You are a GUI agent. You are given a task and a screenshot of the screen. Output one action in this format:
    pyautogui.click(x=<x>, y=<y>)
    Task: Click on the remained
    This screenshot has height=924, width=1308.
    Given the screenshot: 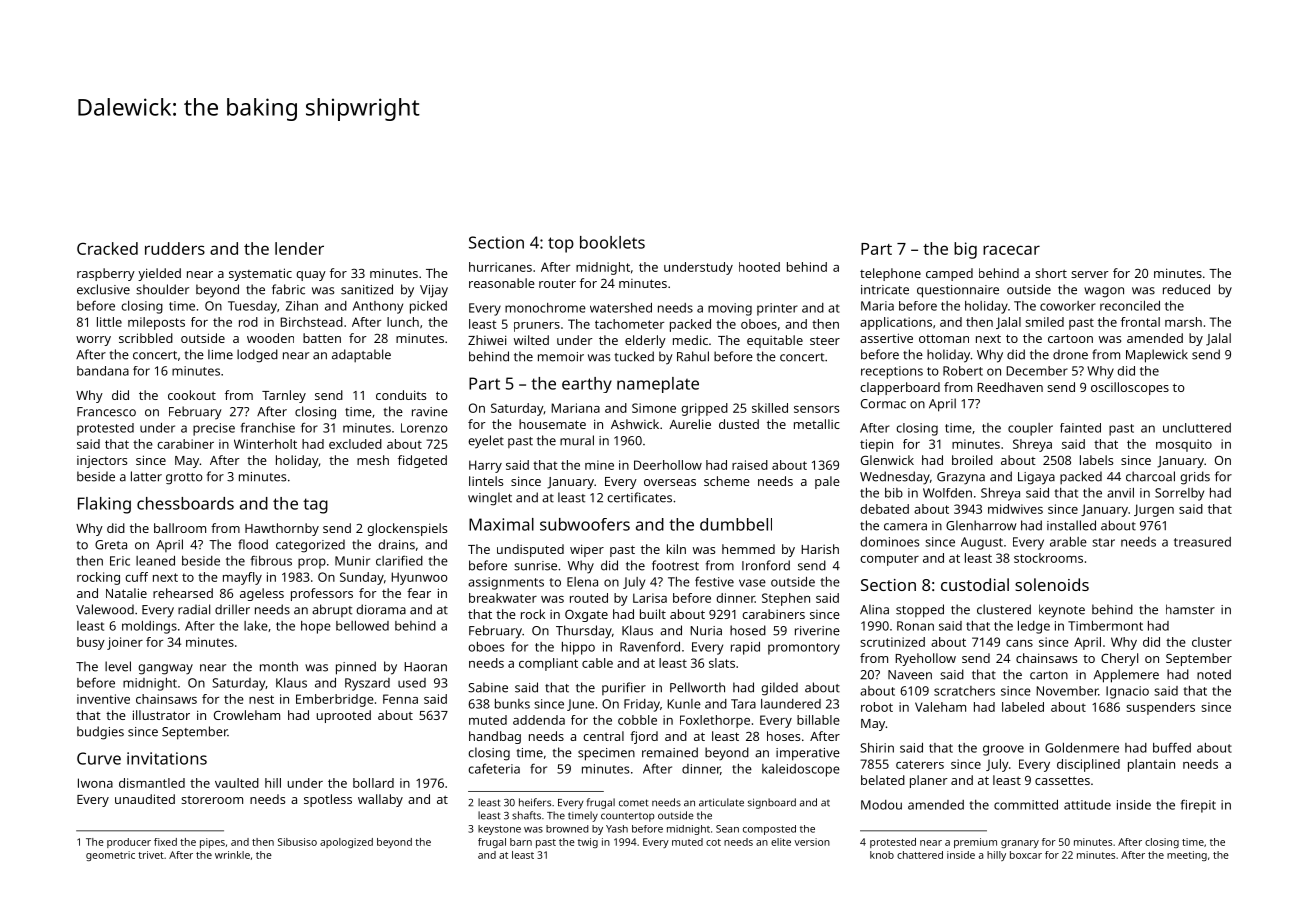 What is the action you would take?
    pyautogui.click(x=670, y=752)
